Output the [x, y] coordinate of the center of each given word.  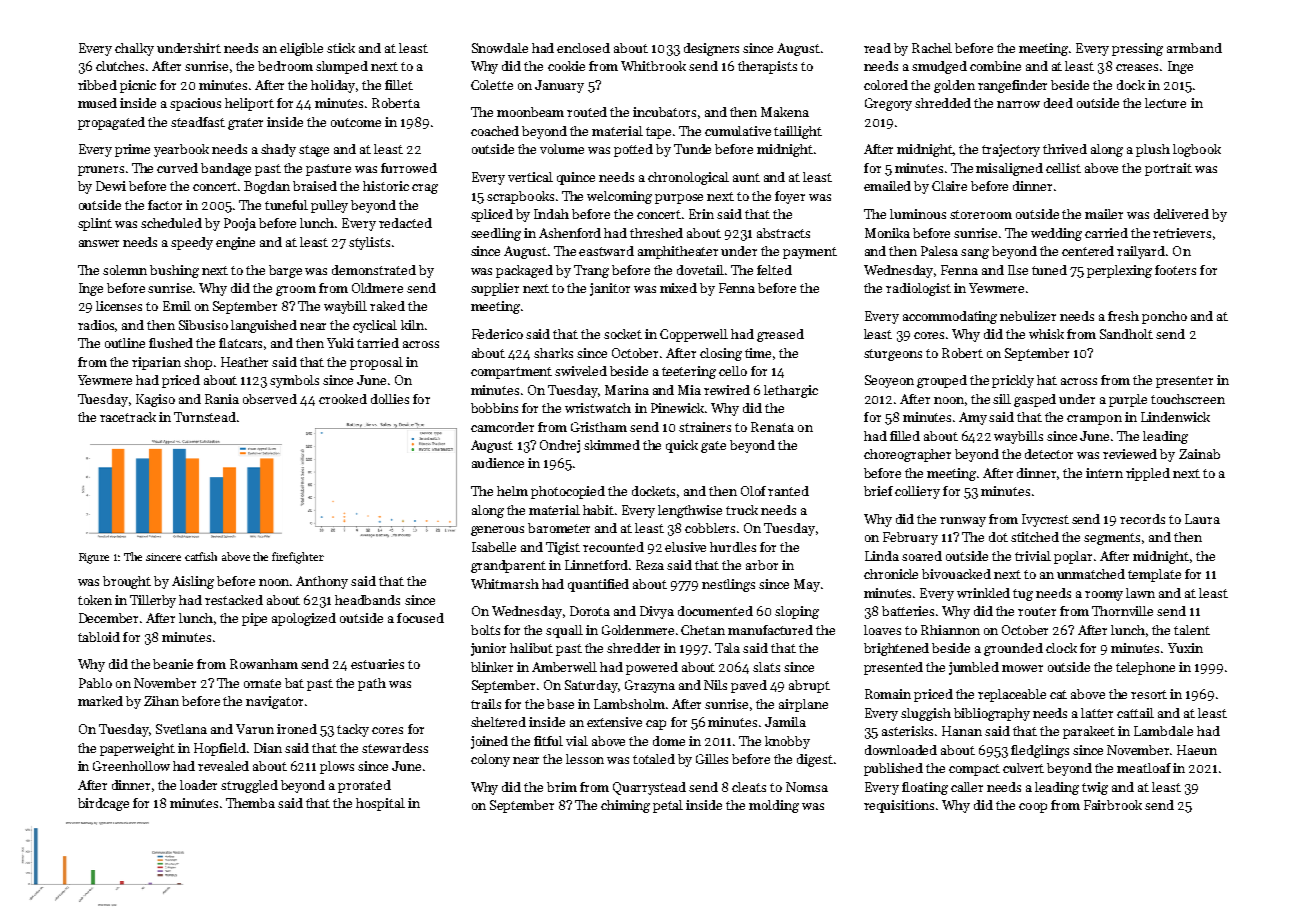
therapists [767, 67]
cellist [1063, 168]
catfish [201, 556]
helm [512, 491]
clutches [120, 66]
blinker [492, 667]
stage [314, 151]
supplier [495, 289]
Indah [551, 214]
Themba [250, 803]
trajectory [1011, 150]
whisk [1046, 334]
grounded [1013, 649]
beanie [173, 664]
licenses [119, 306]
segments [1112, 539]
